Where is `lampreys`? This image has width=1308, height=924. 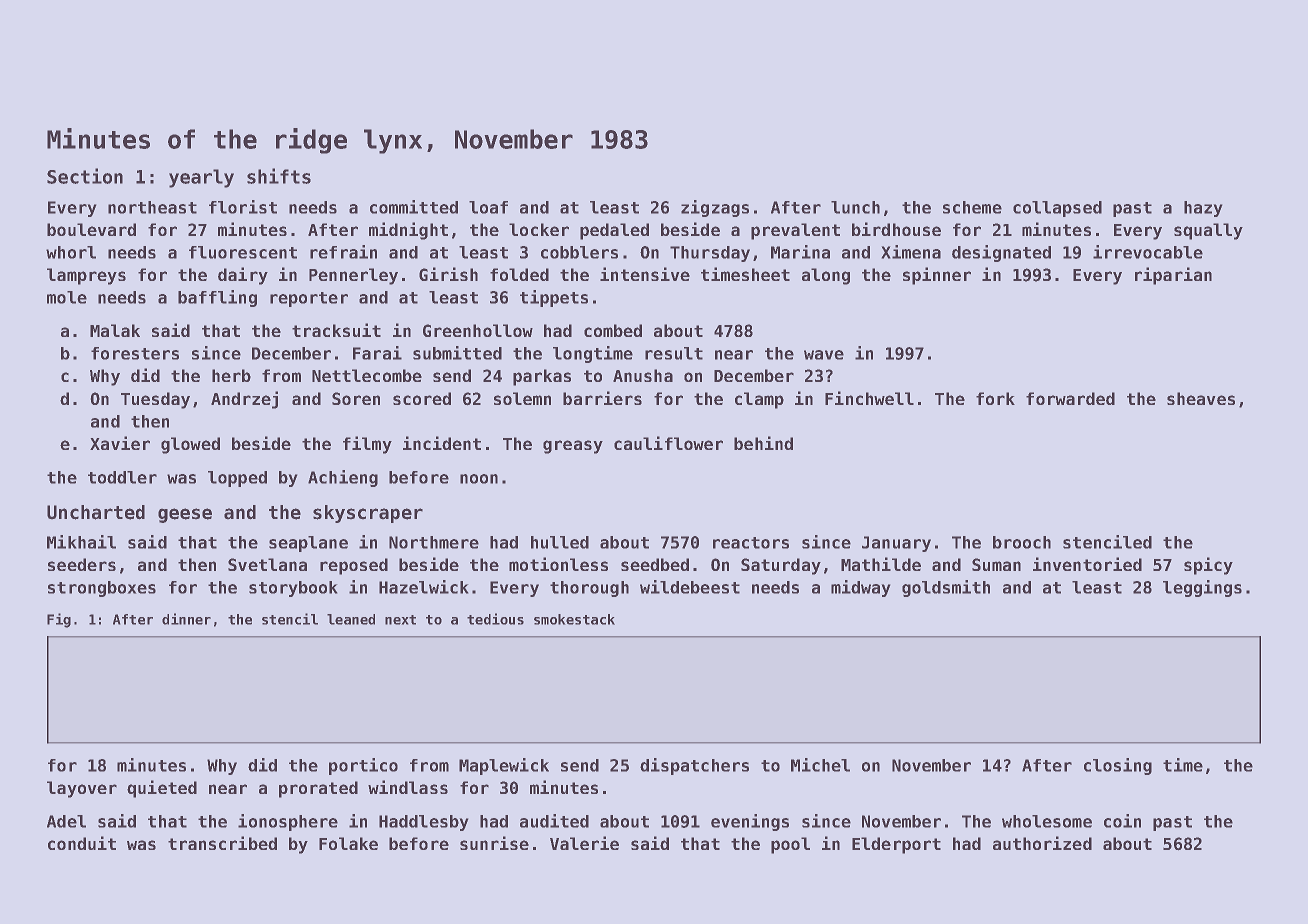
lampreys is located at coordinates (86, 276).
